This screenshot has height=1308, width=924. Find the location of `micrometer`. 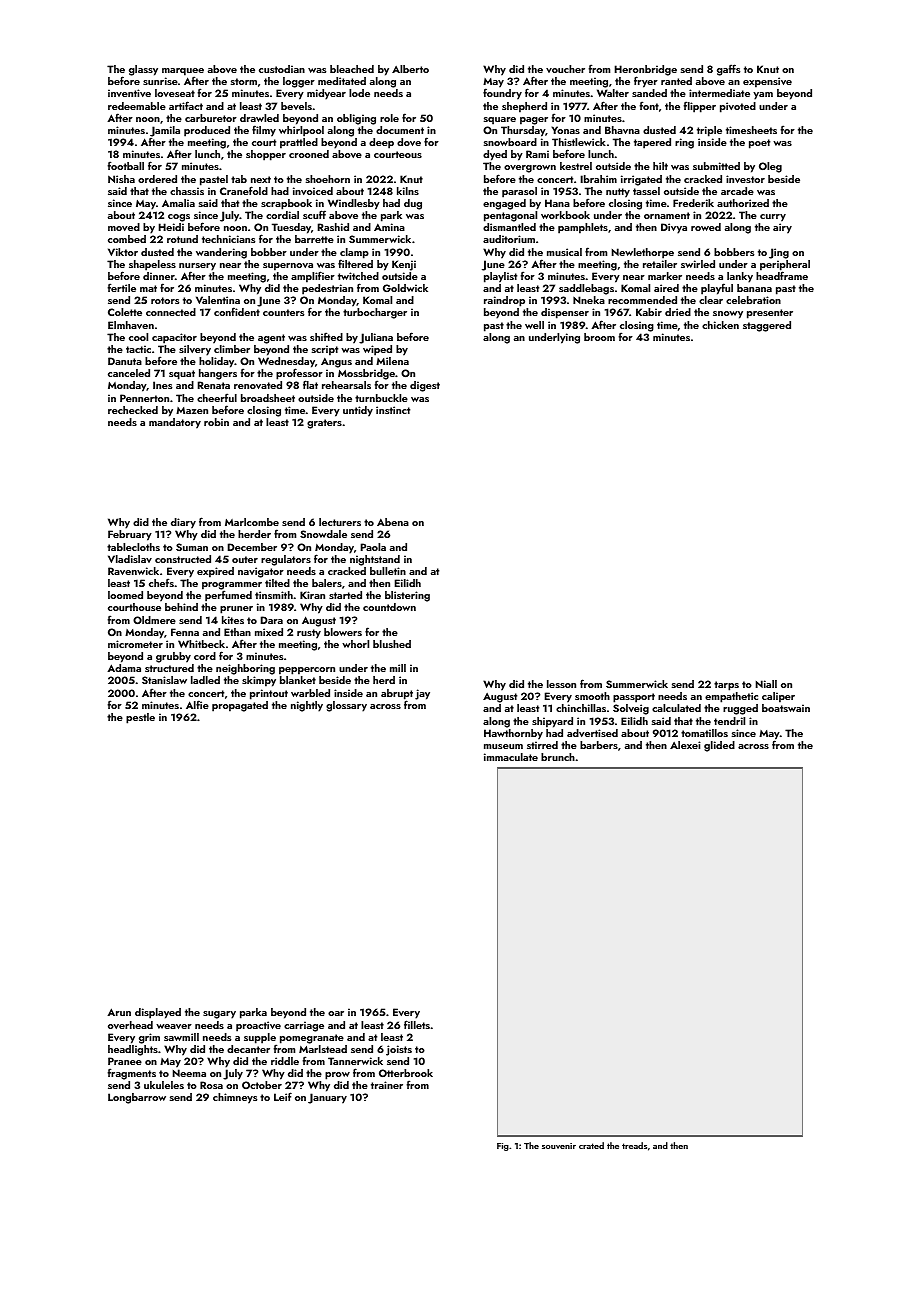

micrometer is located at coordinates (135, 644).
